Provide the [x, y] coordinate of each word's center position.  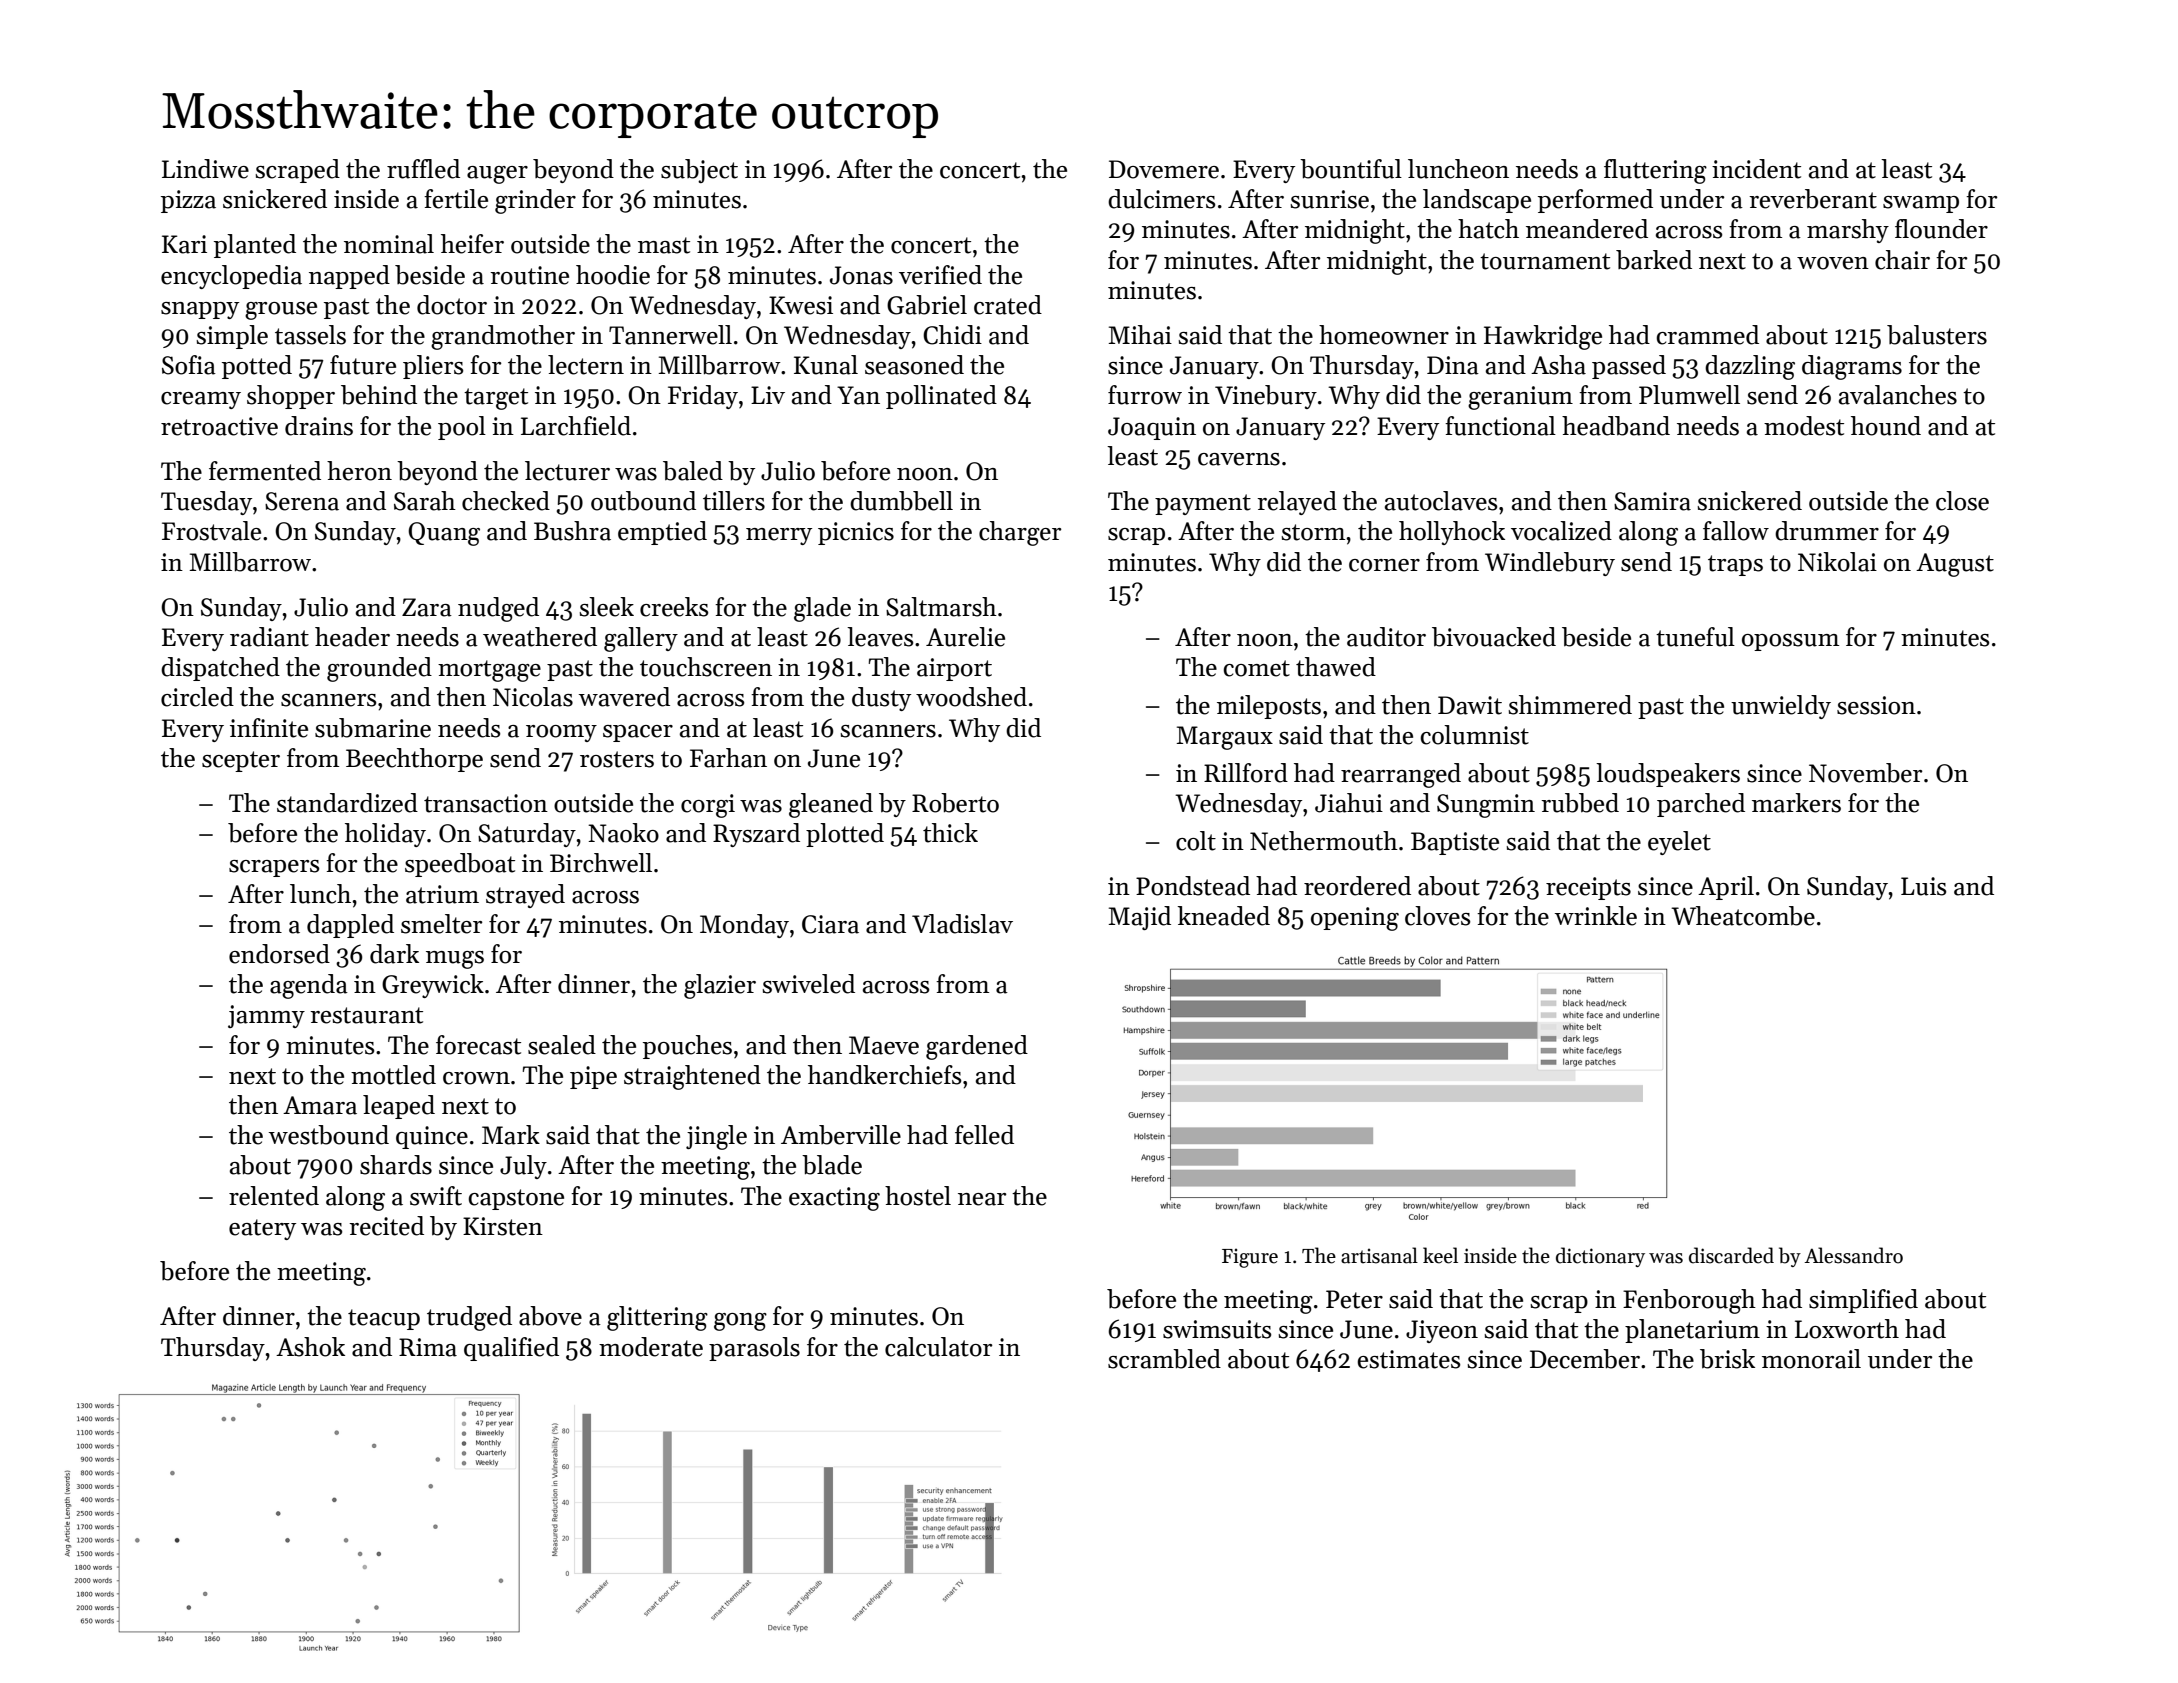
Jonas [861, 275]
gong [740, 1322]
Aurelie [965, 637]
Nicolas [533, 697]
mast [664, 245]
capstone [516, 1199]
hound [1886, 426]
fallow [1736, 531]
